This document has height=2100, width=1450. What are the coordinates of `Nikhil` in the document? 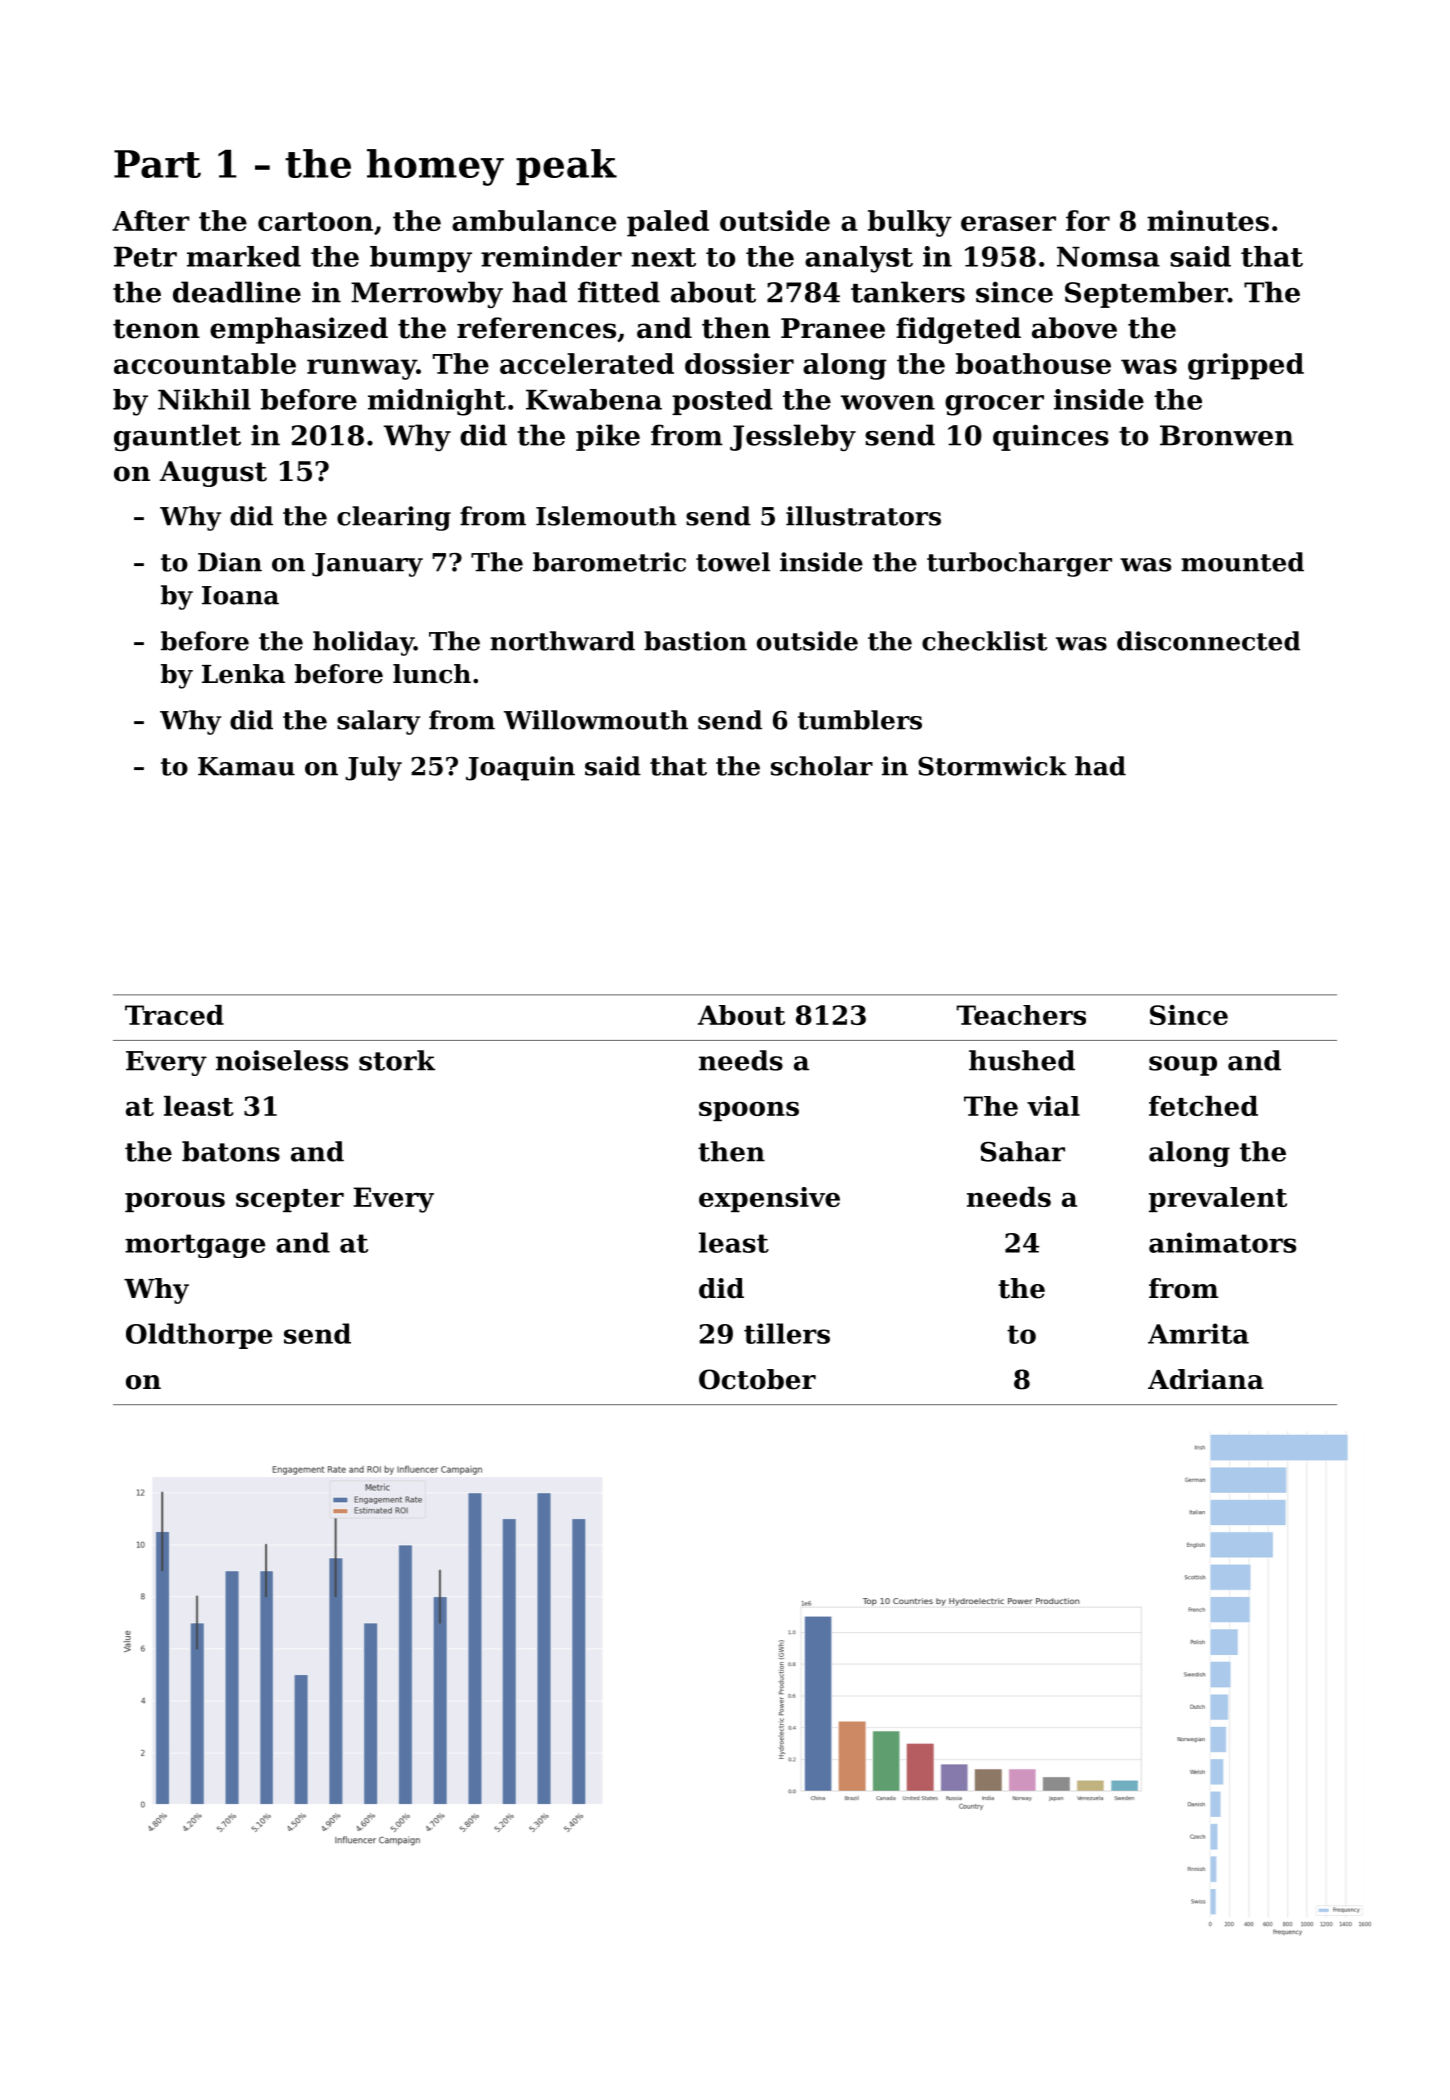 It's located at (204, 399).
